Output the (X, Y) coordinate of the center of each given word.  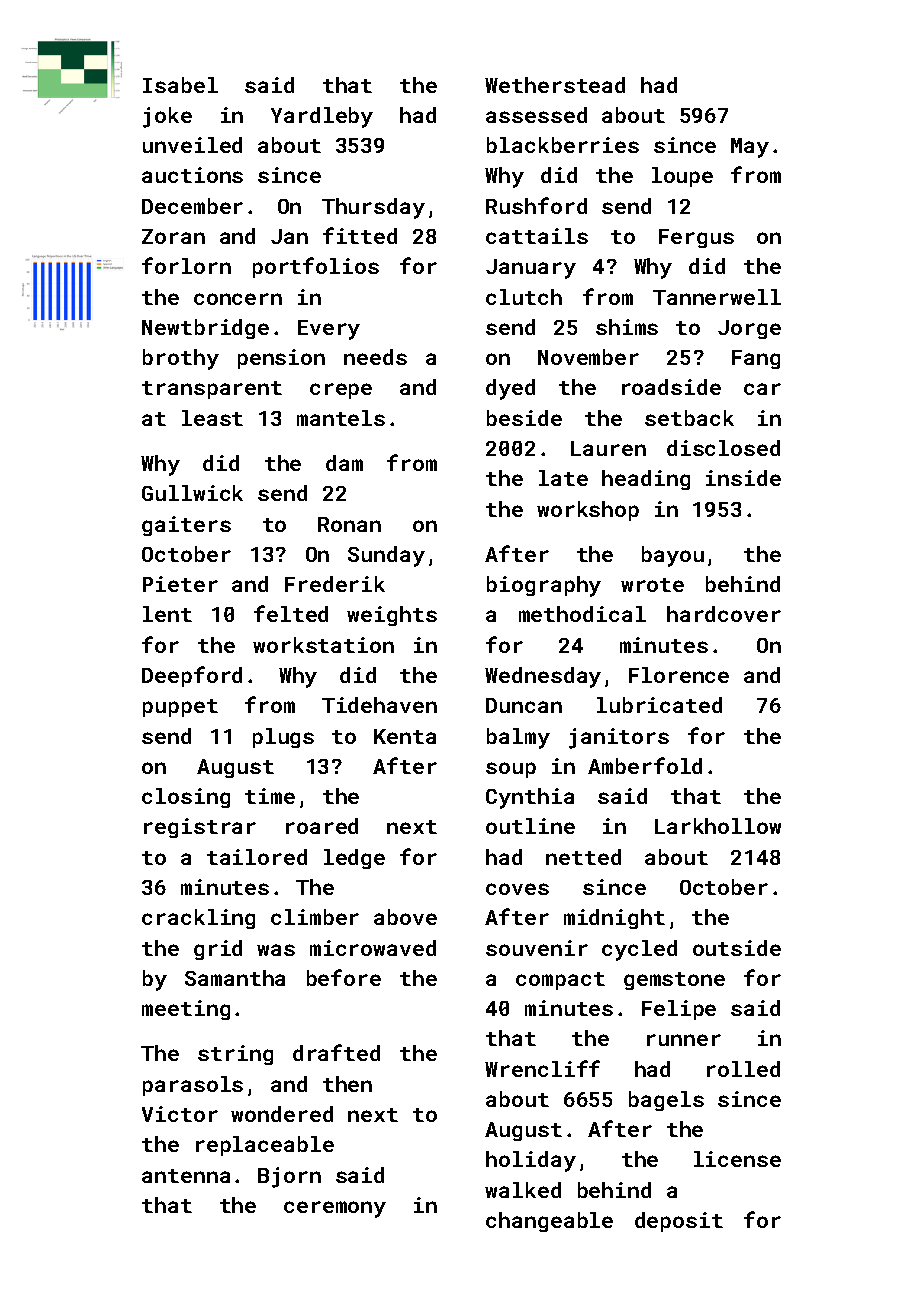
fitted (360, 235)
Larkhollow (718, 826)
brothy (181, 359)
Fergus (696, 238)
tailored (257, 857)
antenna (186, 1176)
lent (167, 614)
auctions (192, 175)
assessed (536, 115)
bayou (673, 556)
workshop (588, 511)
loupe (682, 177)
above (405, 917)
